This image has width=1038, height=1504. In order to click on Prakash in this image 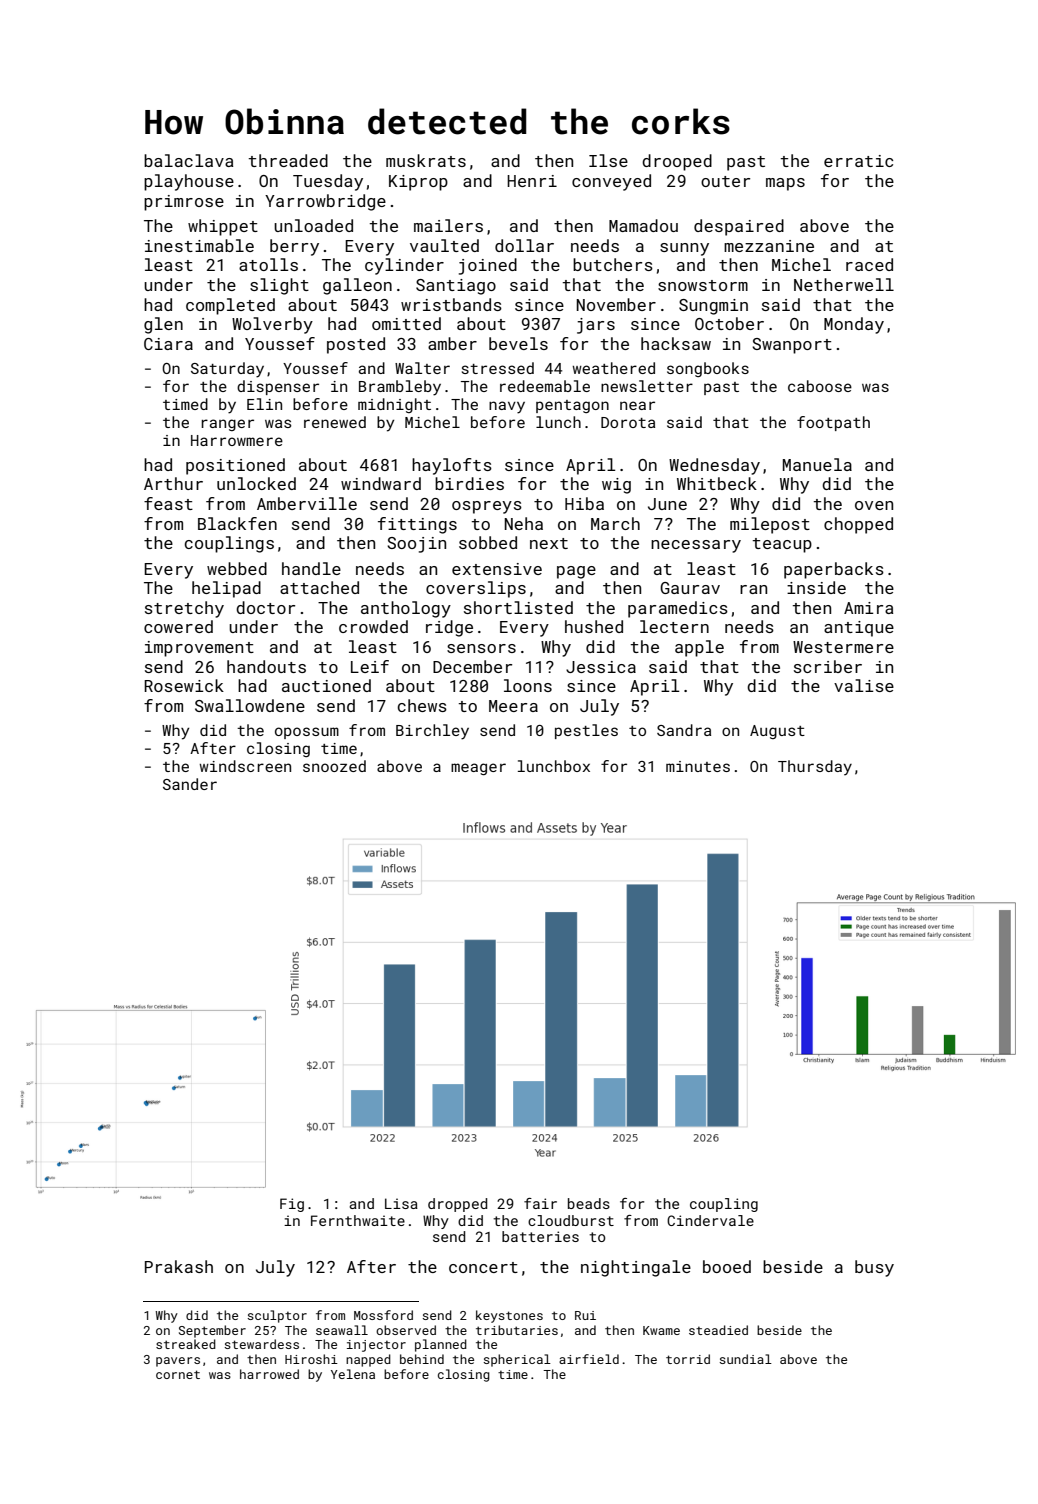, I will do `click(179, 1266)`.
